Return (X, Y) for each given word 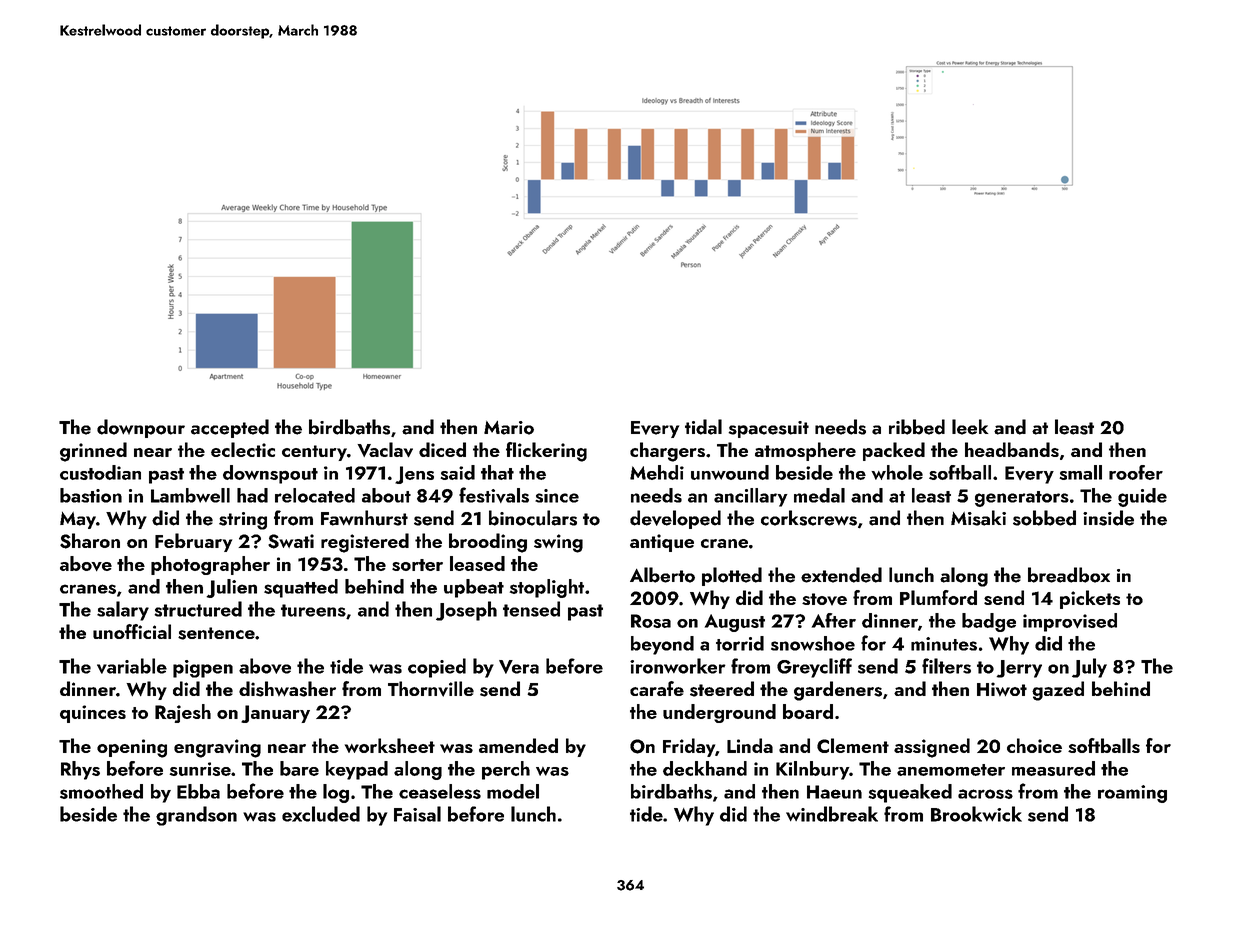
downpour (141, 428)
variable (132, 666)
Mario (509, 428)
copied (437, 668)
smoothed (101, 791)
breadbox (1069, 575)
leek (970, 427)
